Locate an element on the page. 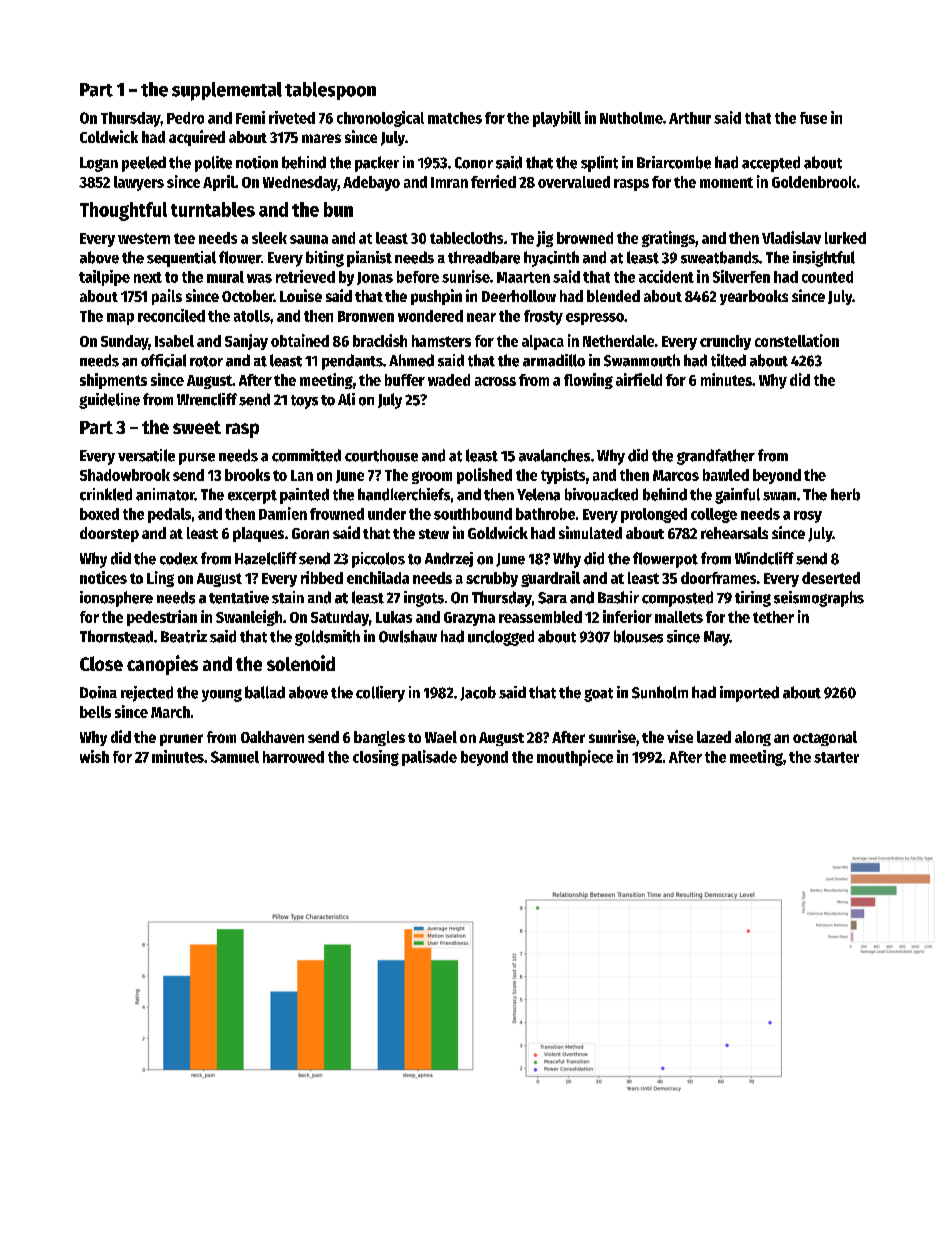  colliery is located at coordinates (380, 694).
